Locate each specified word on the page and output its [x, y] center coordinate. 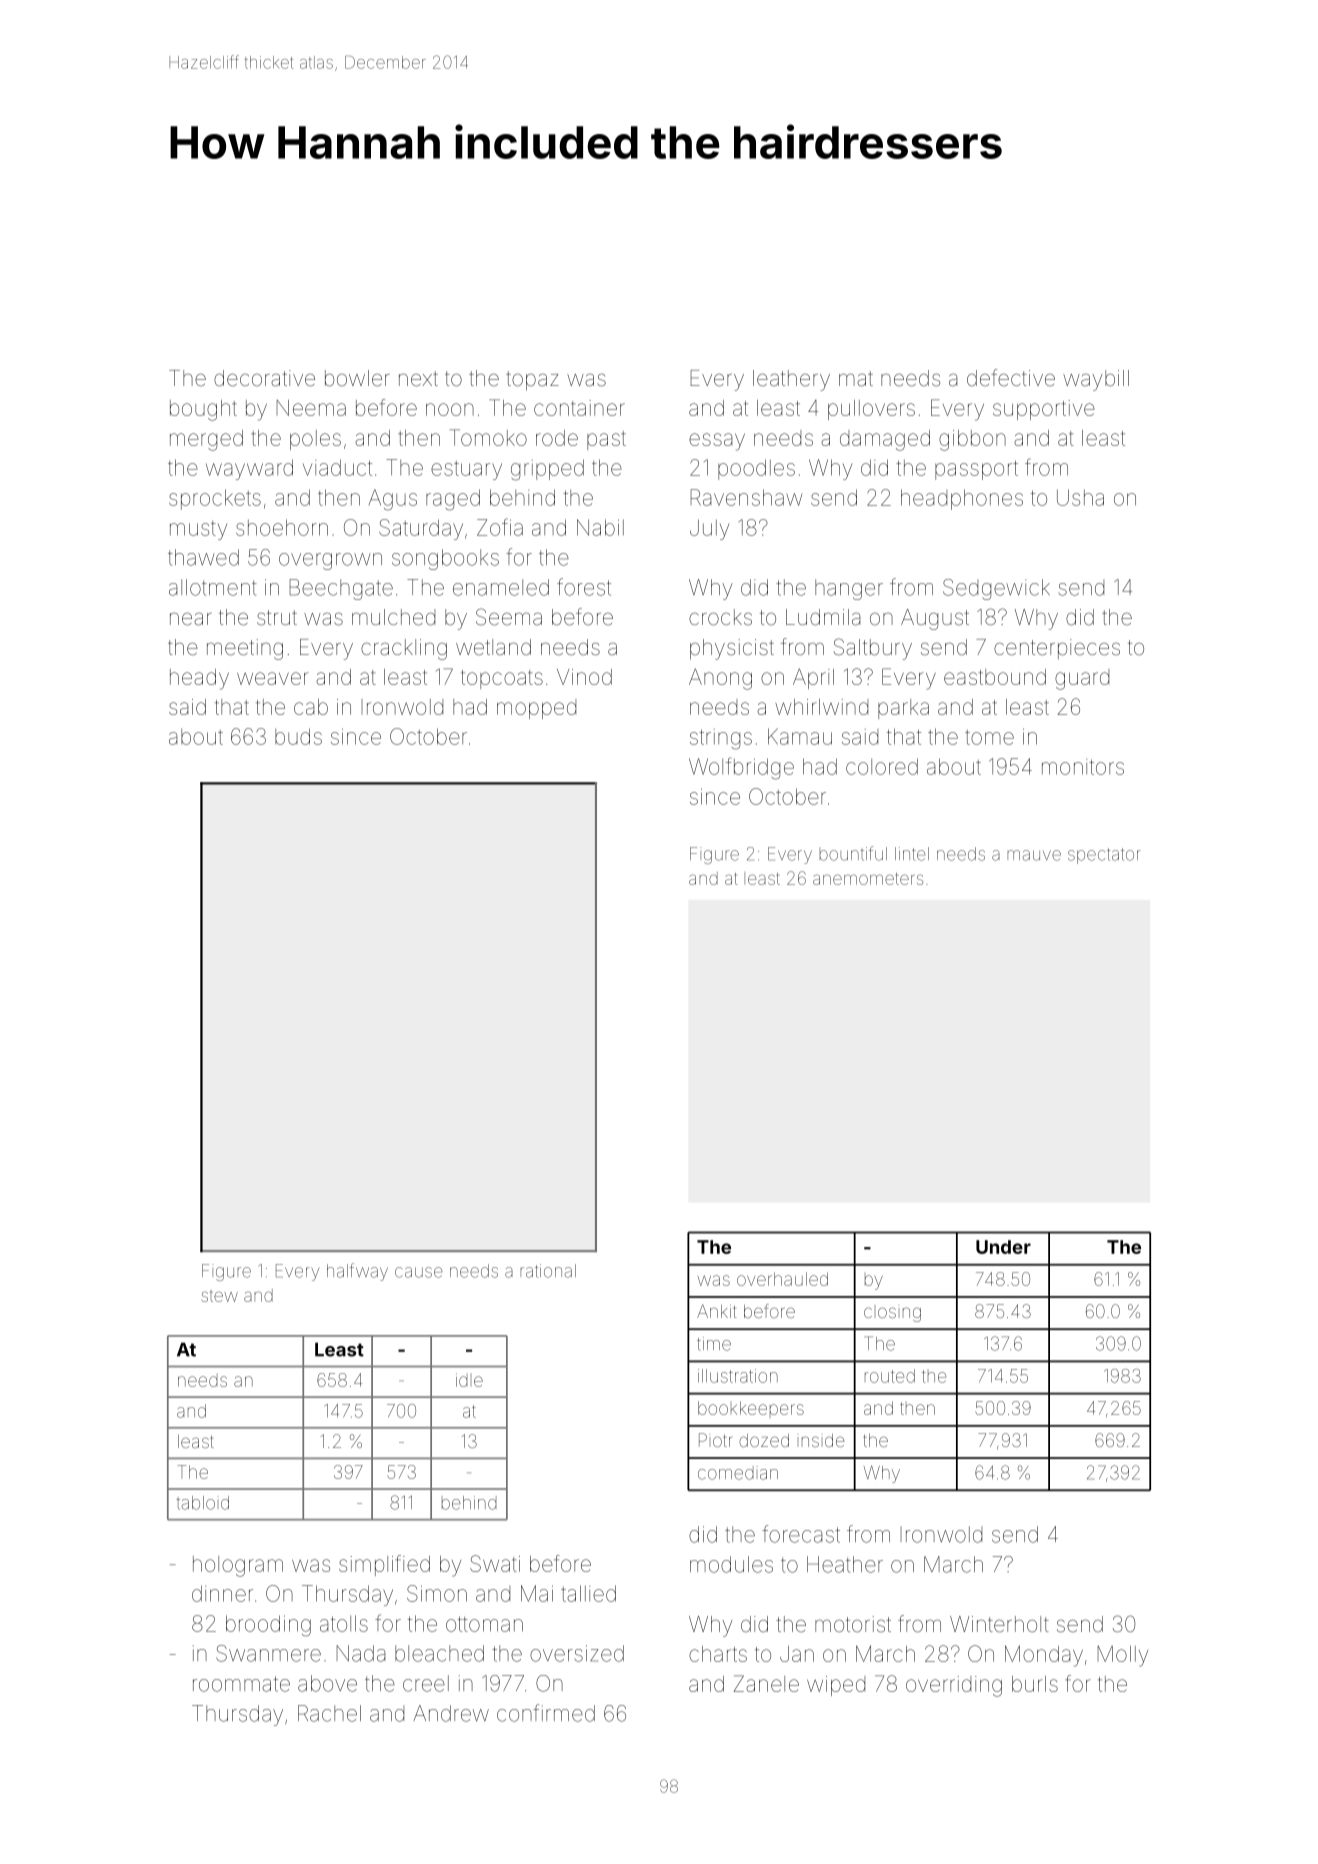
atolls [344, 1623]
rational [548, 1271]
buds [298, 736]
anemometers [868, 879]
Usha [1080, 497]
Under [1003, 1247]
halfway [357, 1272]
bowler [357, 378]
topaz [532, 381]
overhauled [782, 1279]
